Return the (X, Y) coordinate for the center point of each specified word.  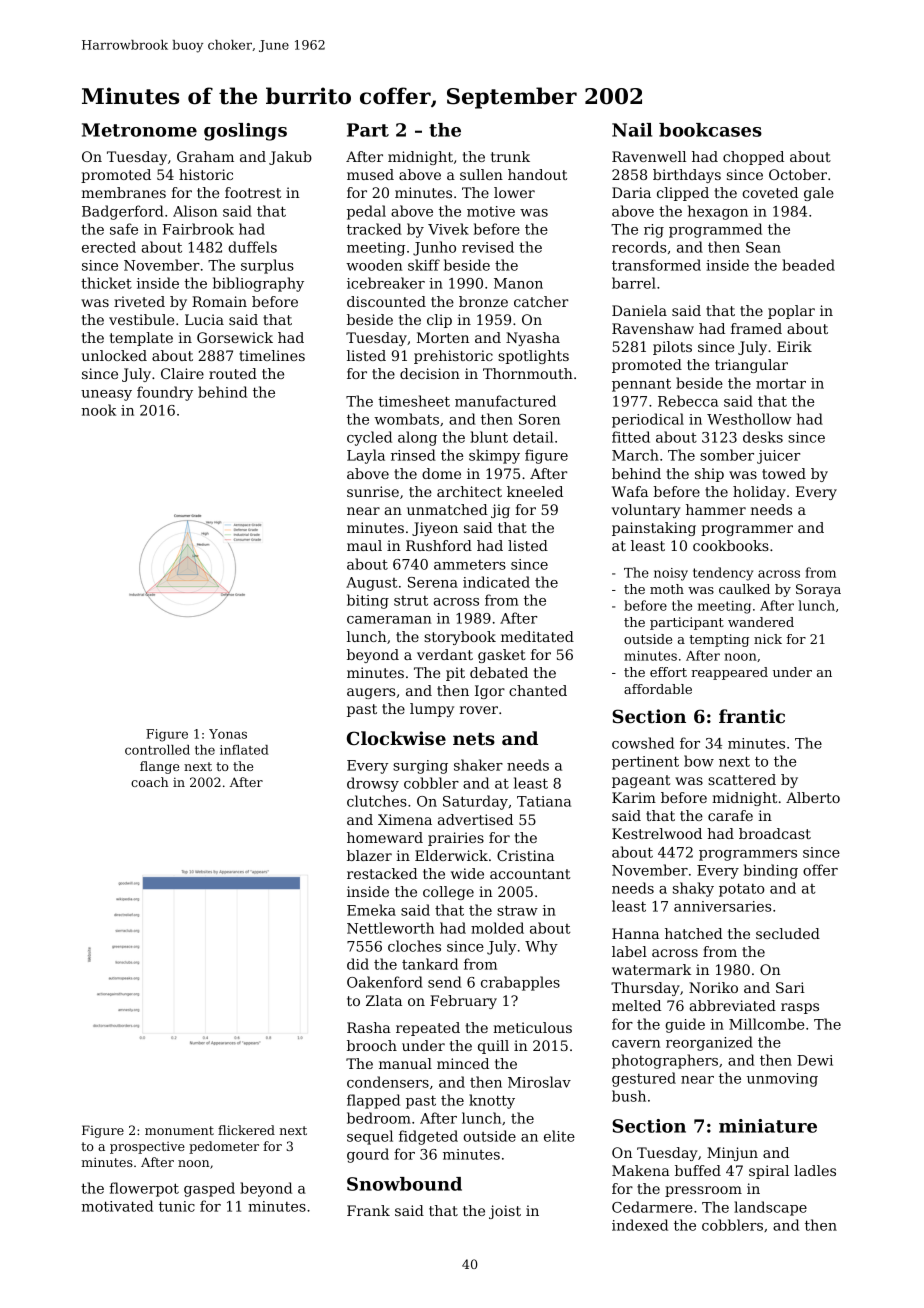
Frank (368, 1210)
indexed (640, 1225)
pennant (641, 385)
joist (505, 1212)
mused (370, 174)
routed (233, 373)
